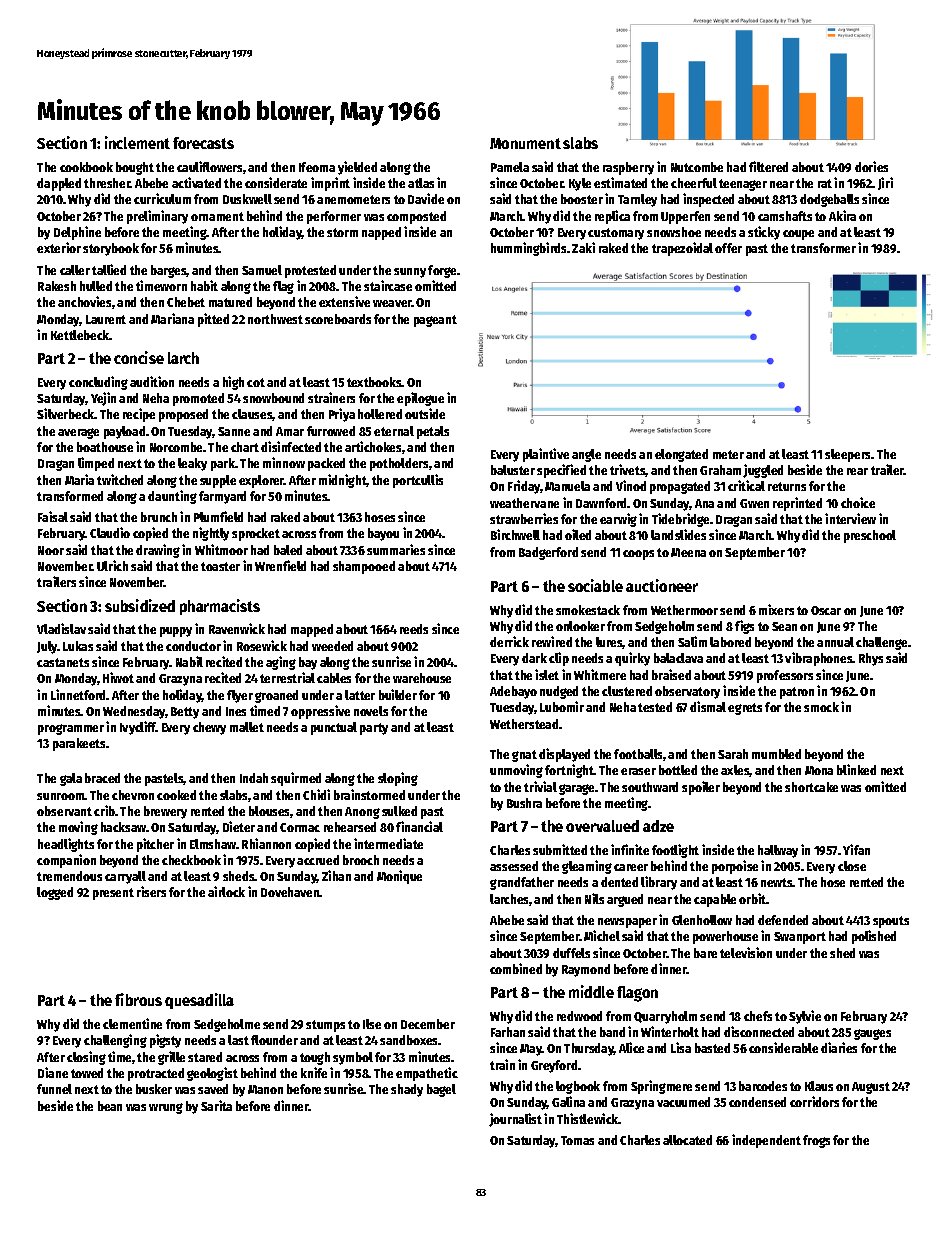  What do you see at coordinates (848, 455) in the image?
I see `sleepers` at bounding box center [848, 455].
